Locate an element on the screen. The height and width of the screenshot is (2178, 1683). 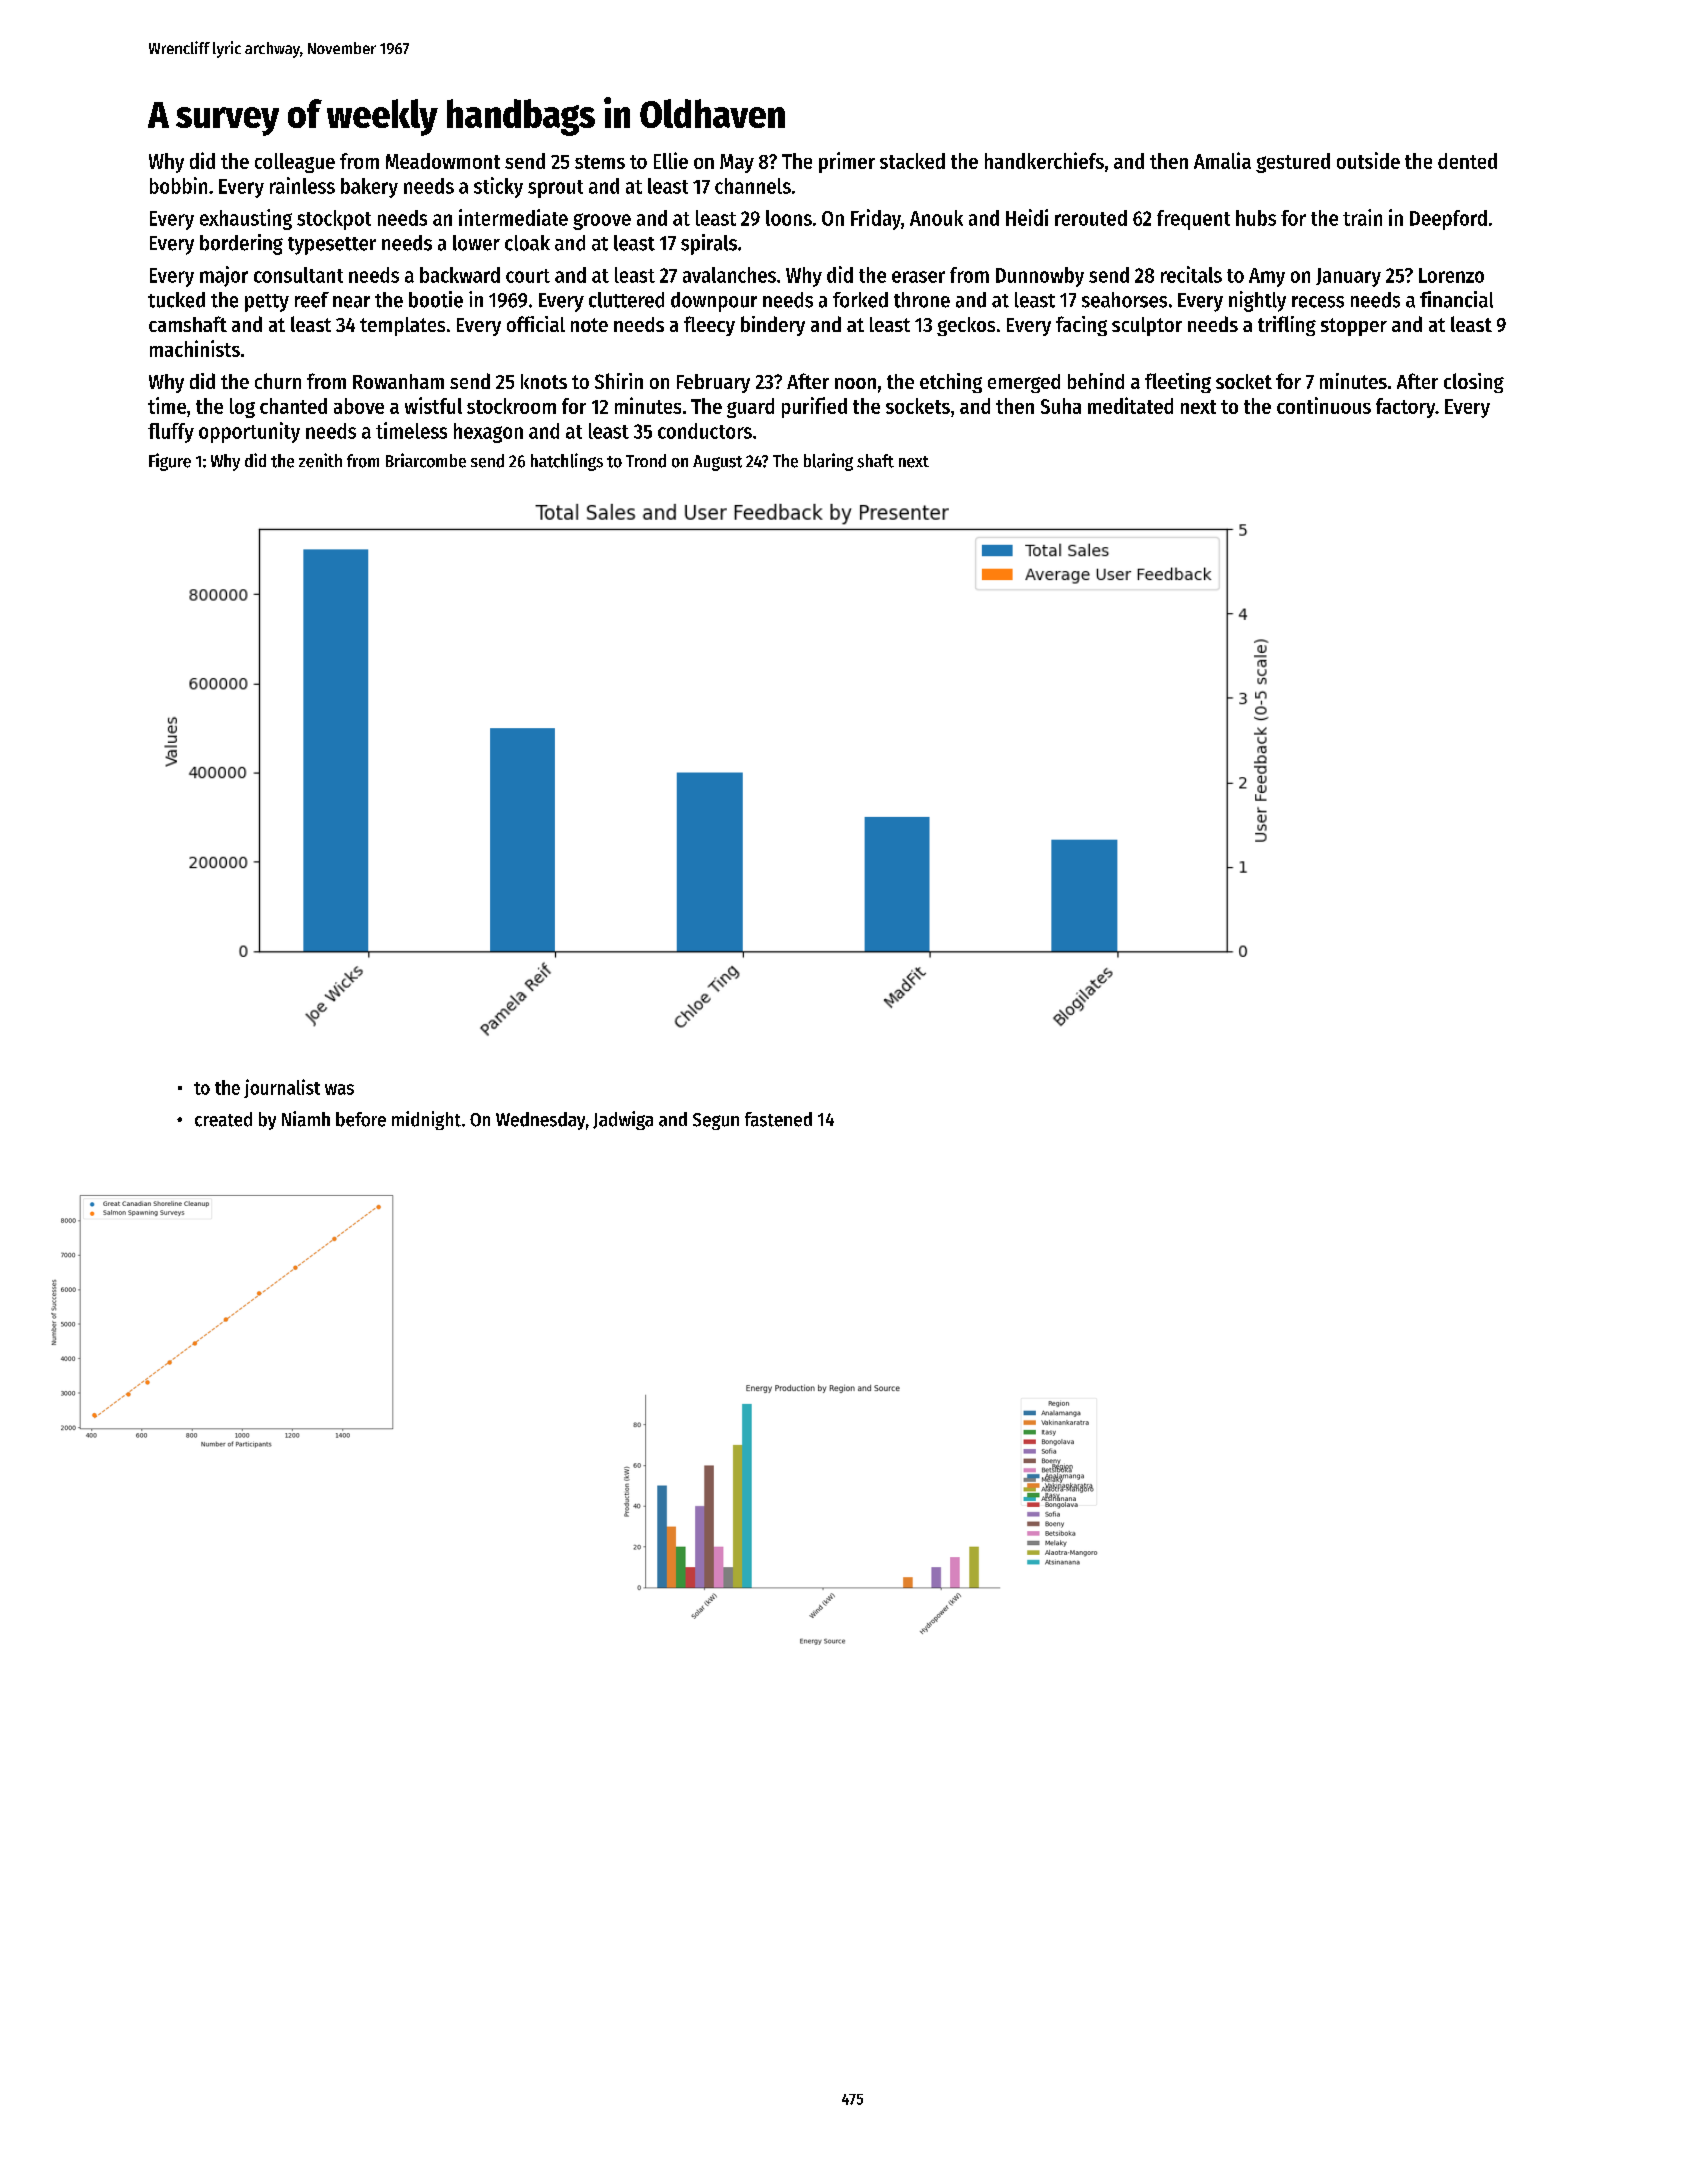
primer is located at coordinates (847, 162).
